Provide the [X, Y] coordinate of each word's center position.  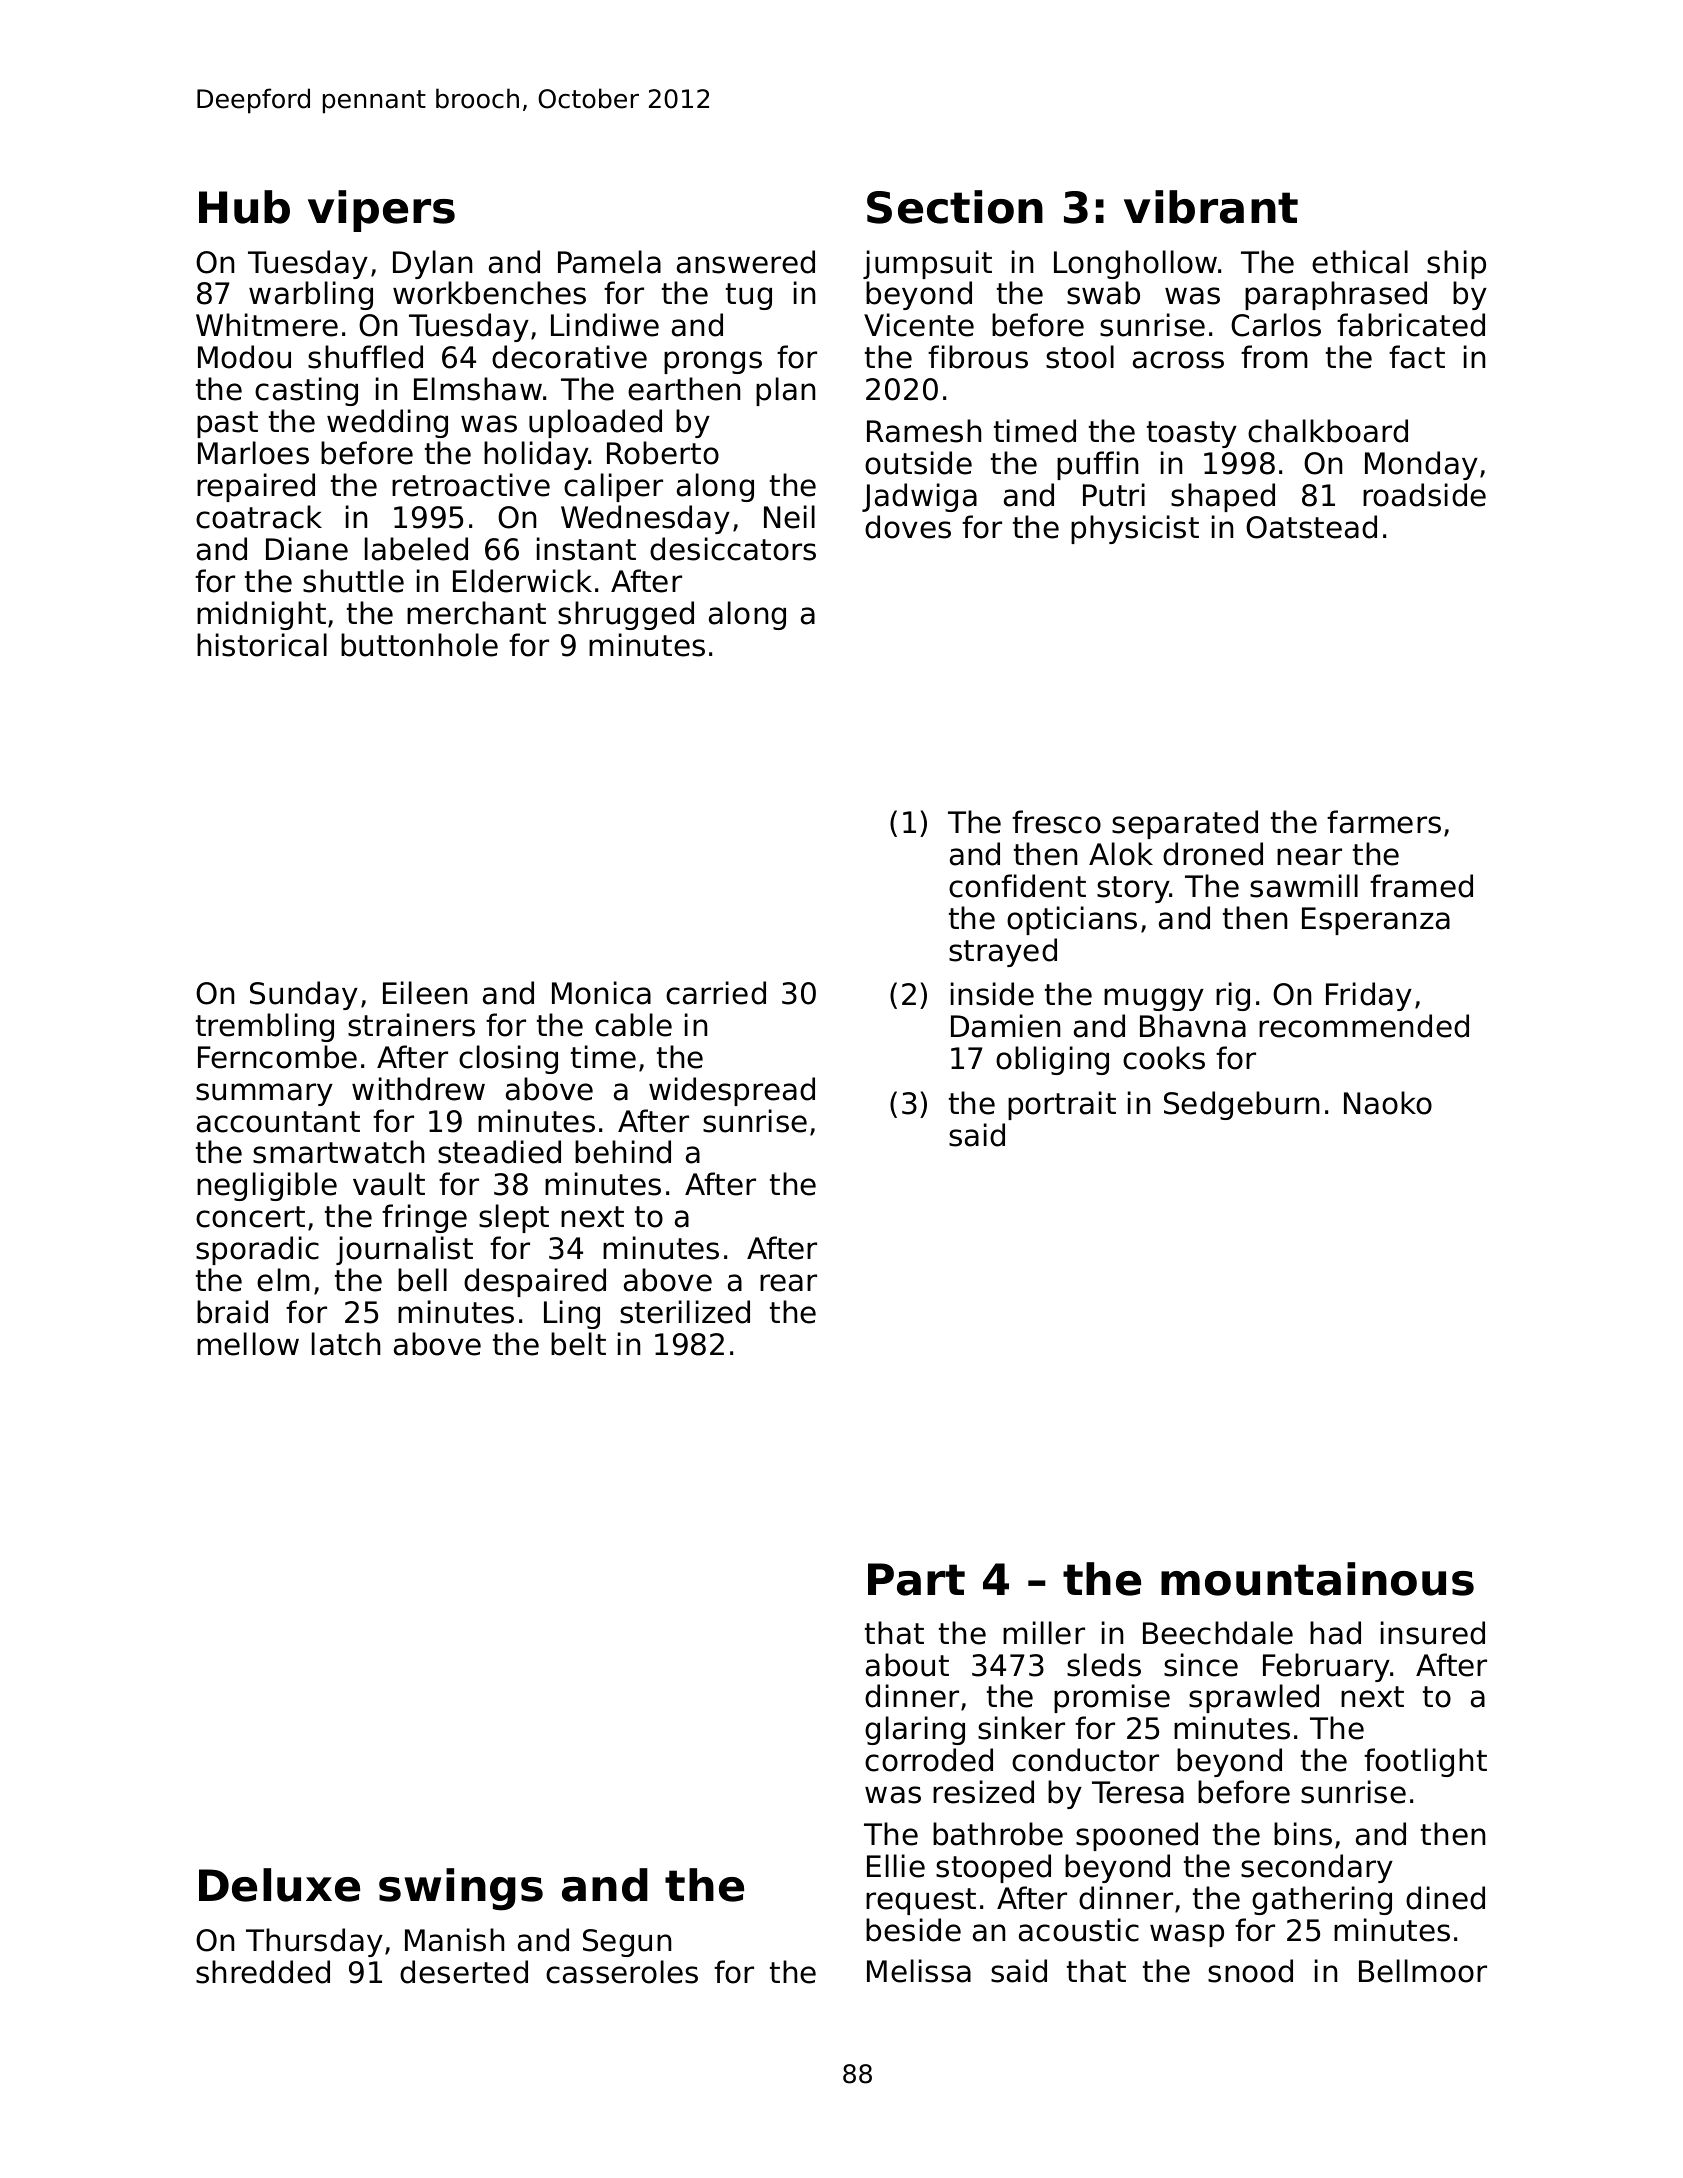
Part [916, 1579]
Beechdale [1218, 1633]
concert [250, 1217]
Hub [244, 207]
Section [955, 207]
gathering [1322, 1900]
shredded [263, 1972]
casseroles [622, 1972]
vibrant [1211, 207]
